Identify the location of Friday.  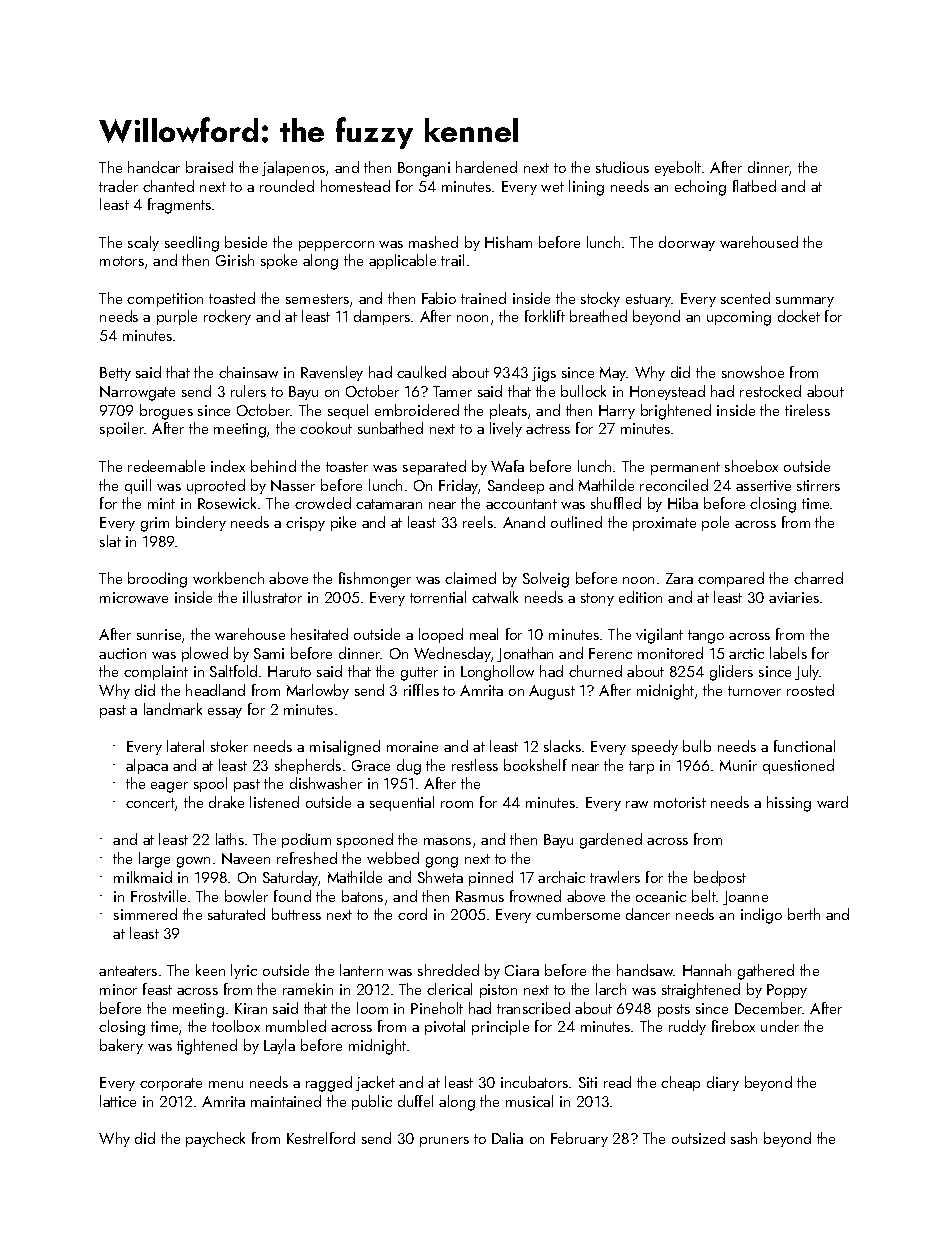
(459, 486).
